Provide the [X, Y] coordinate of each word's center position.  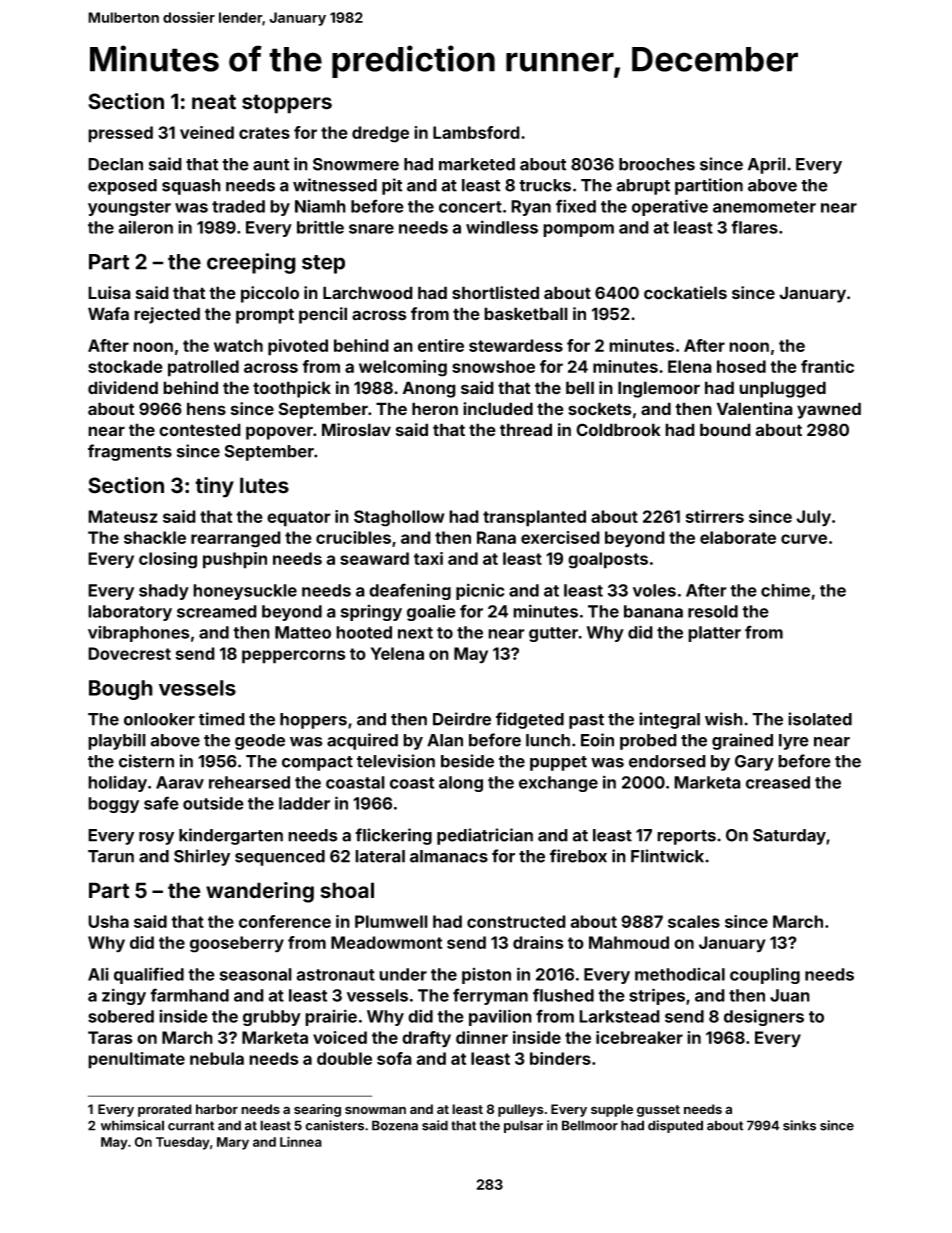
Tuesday [183, 1143]
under [403, 974]
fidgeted [530, 720]
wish [724, 719]
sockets [600, 409]
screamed [217, 611]
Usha [108, 921]
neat [214, 102]
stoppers [287, 104]
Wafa [108, 314]
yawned [829, 410]
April [767, 165]
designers [764, 1017]
